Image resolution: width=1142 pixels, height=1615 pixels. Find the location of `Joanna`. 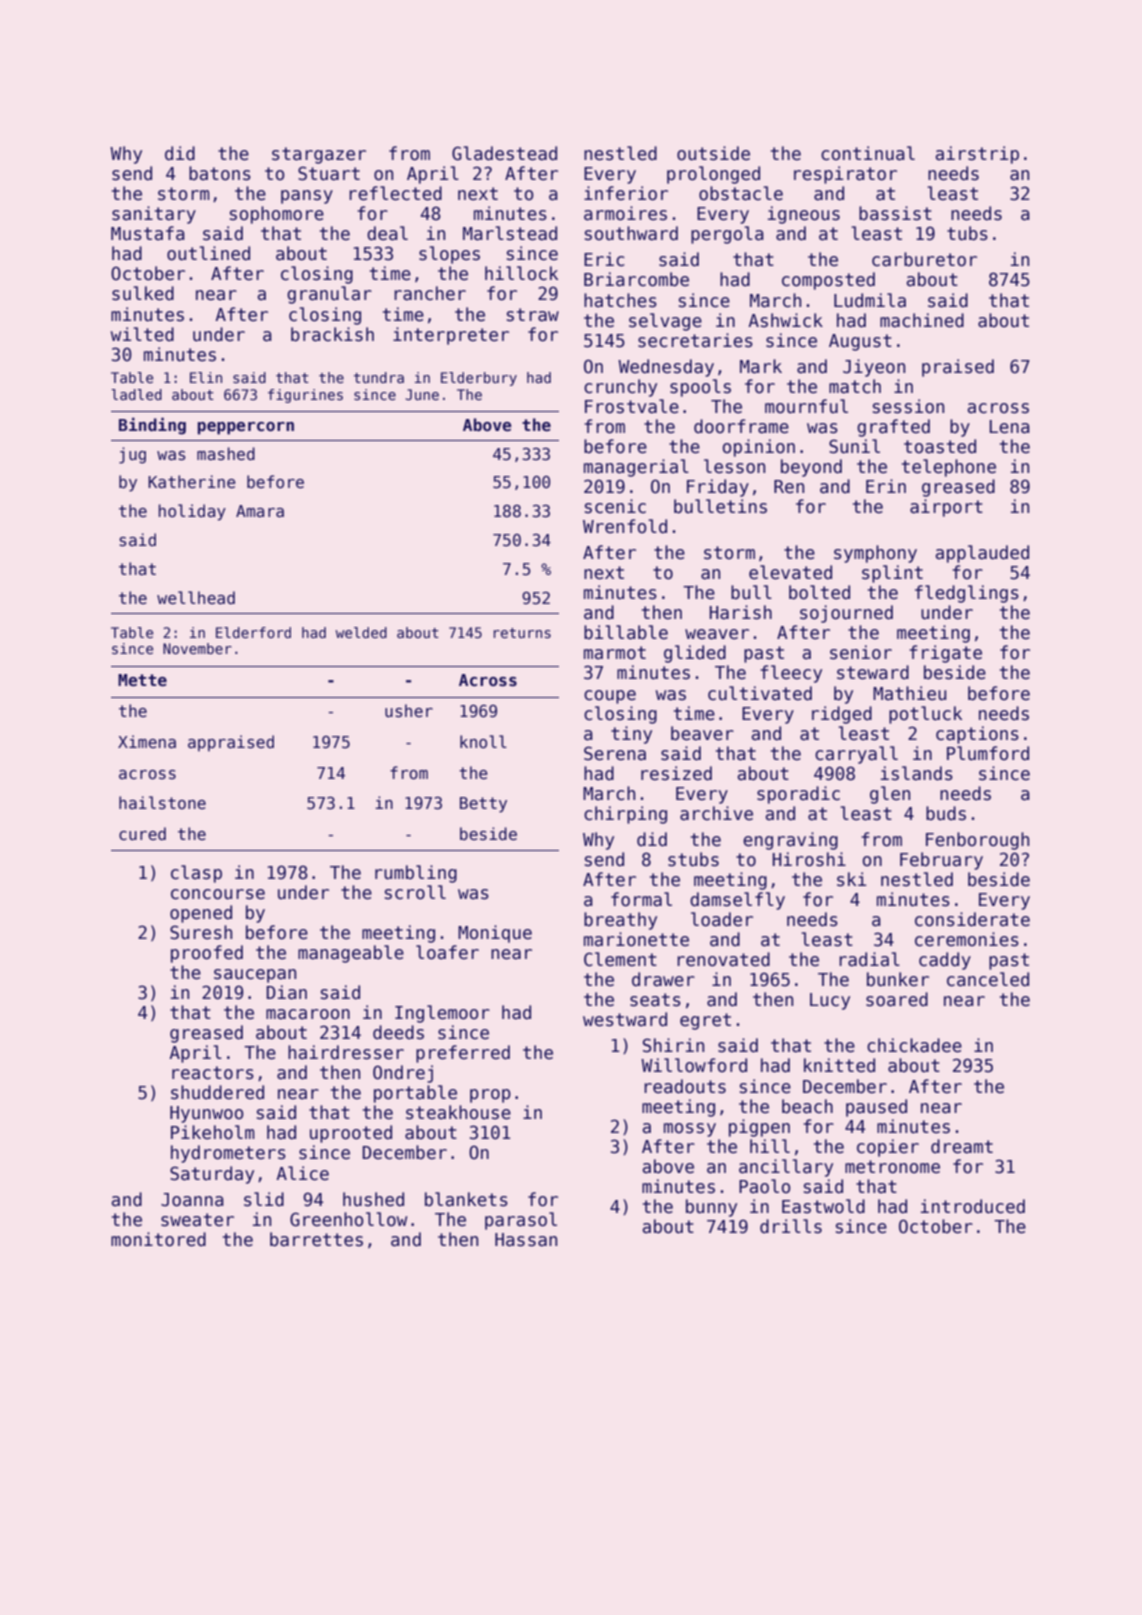

Joanna is located at coordinates (192, 1200).
